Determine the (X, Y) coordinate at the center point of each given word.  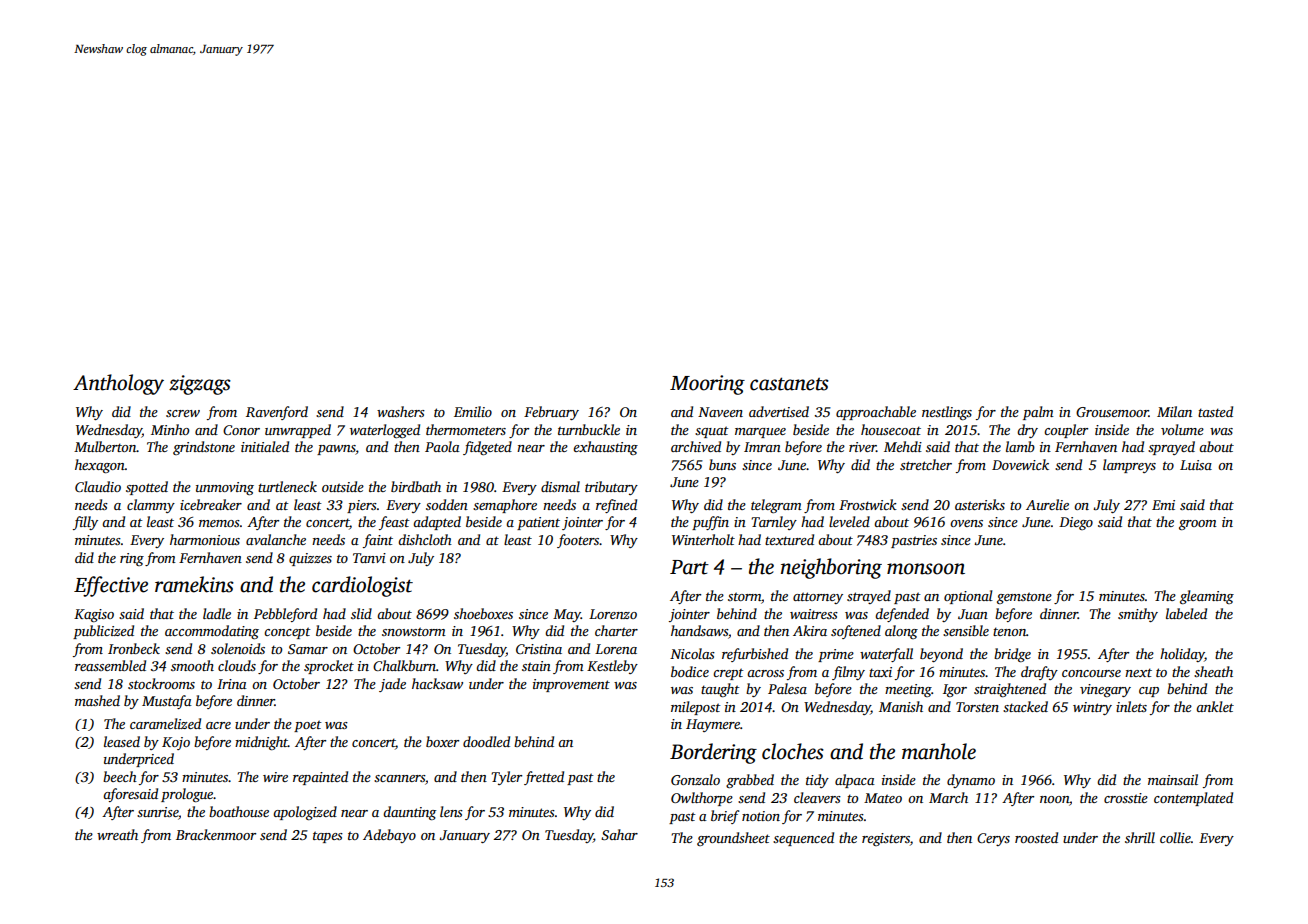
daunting (409, 813)
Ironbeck (134, 648)
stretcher (926, 464)
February (551, 413)
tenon (1009, 631)
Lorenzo (613, 614)
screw (183, 413)
